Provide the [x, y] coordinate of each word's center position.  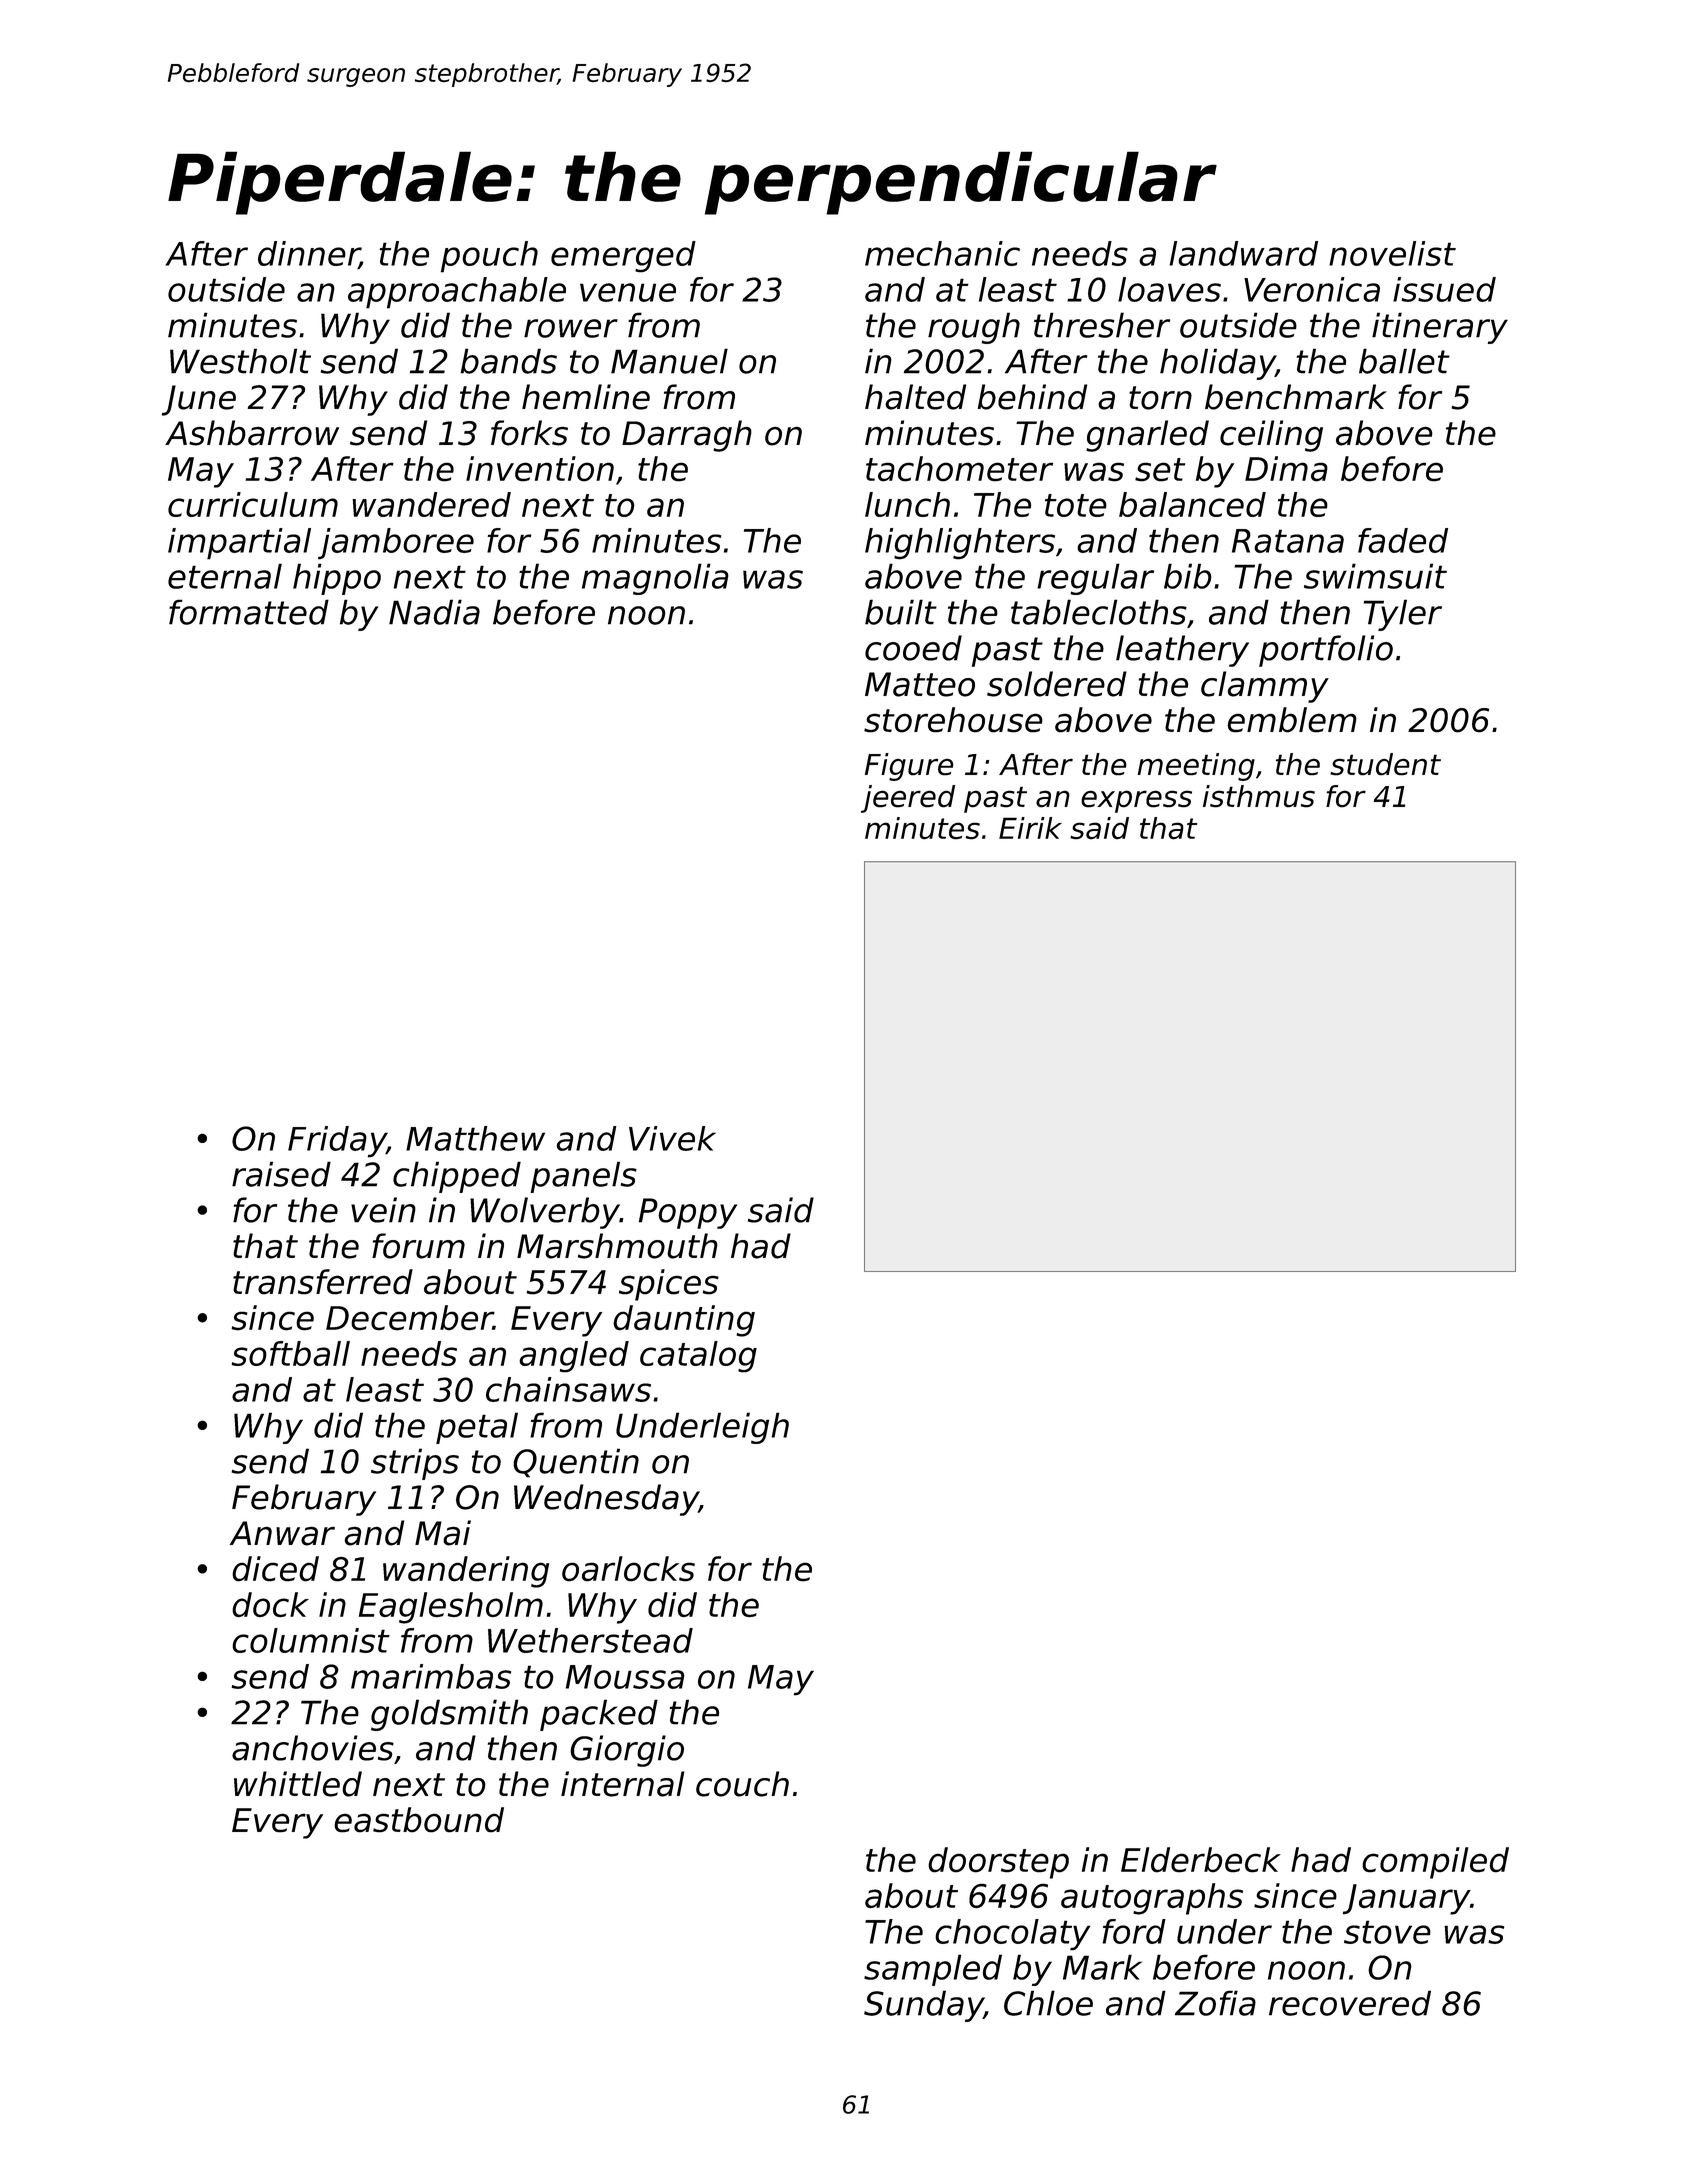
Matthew [475, 1138]
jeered [908, 799]
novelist [1392, 253]
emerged [623, 257]
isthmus [1259, 796]
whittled [298, 1784]
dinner [308, 255]
